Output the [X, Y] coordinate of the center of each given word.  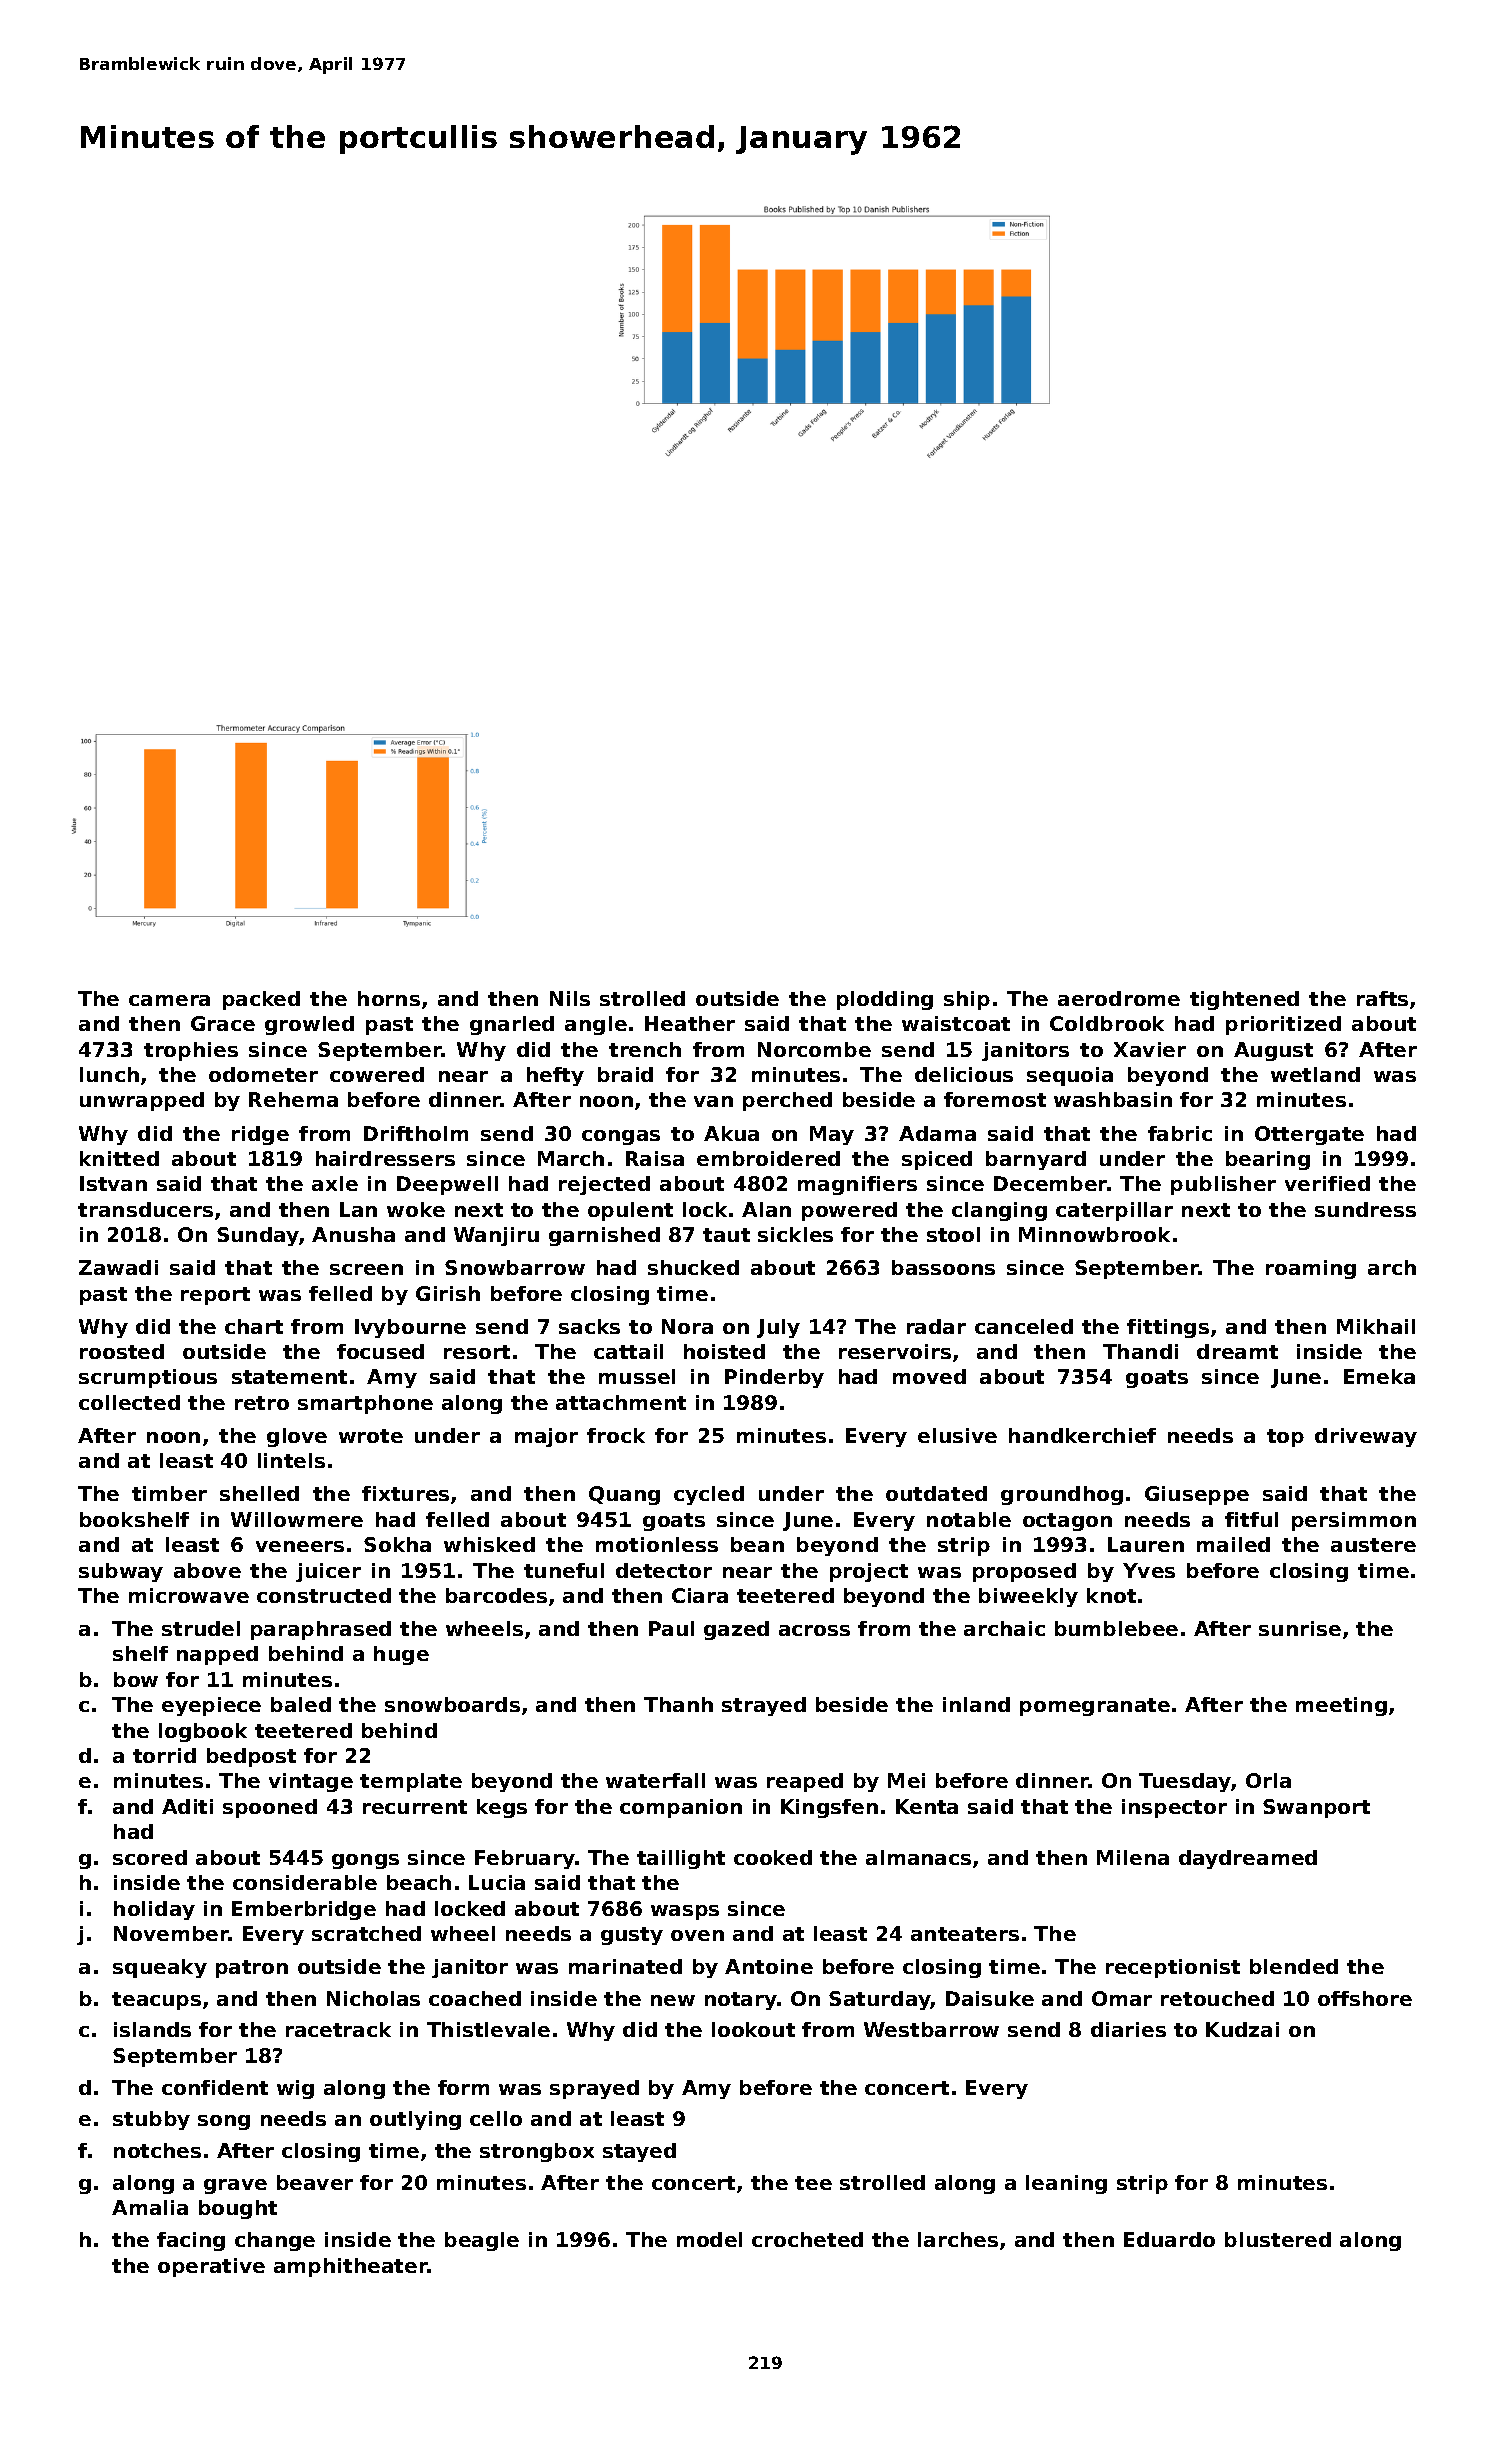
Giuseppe [1197, 1495]
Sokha [397, 1544]
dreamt [1237, 1351]
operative [211, 2267]
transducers [145, 1209]
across [814, 1630]
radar [936, 1326]
